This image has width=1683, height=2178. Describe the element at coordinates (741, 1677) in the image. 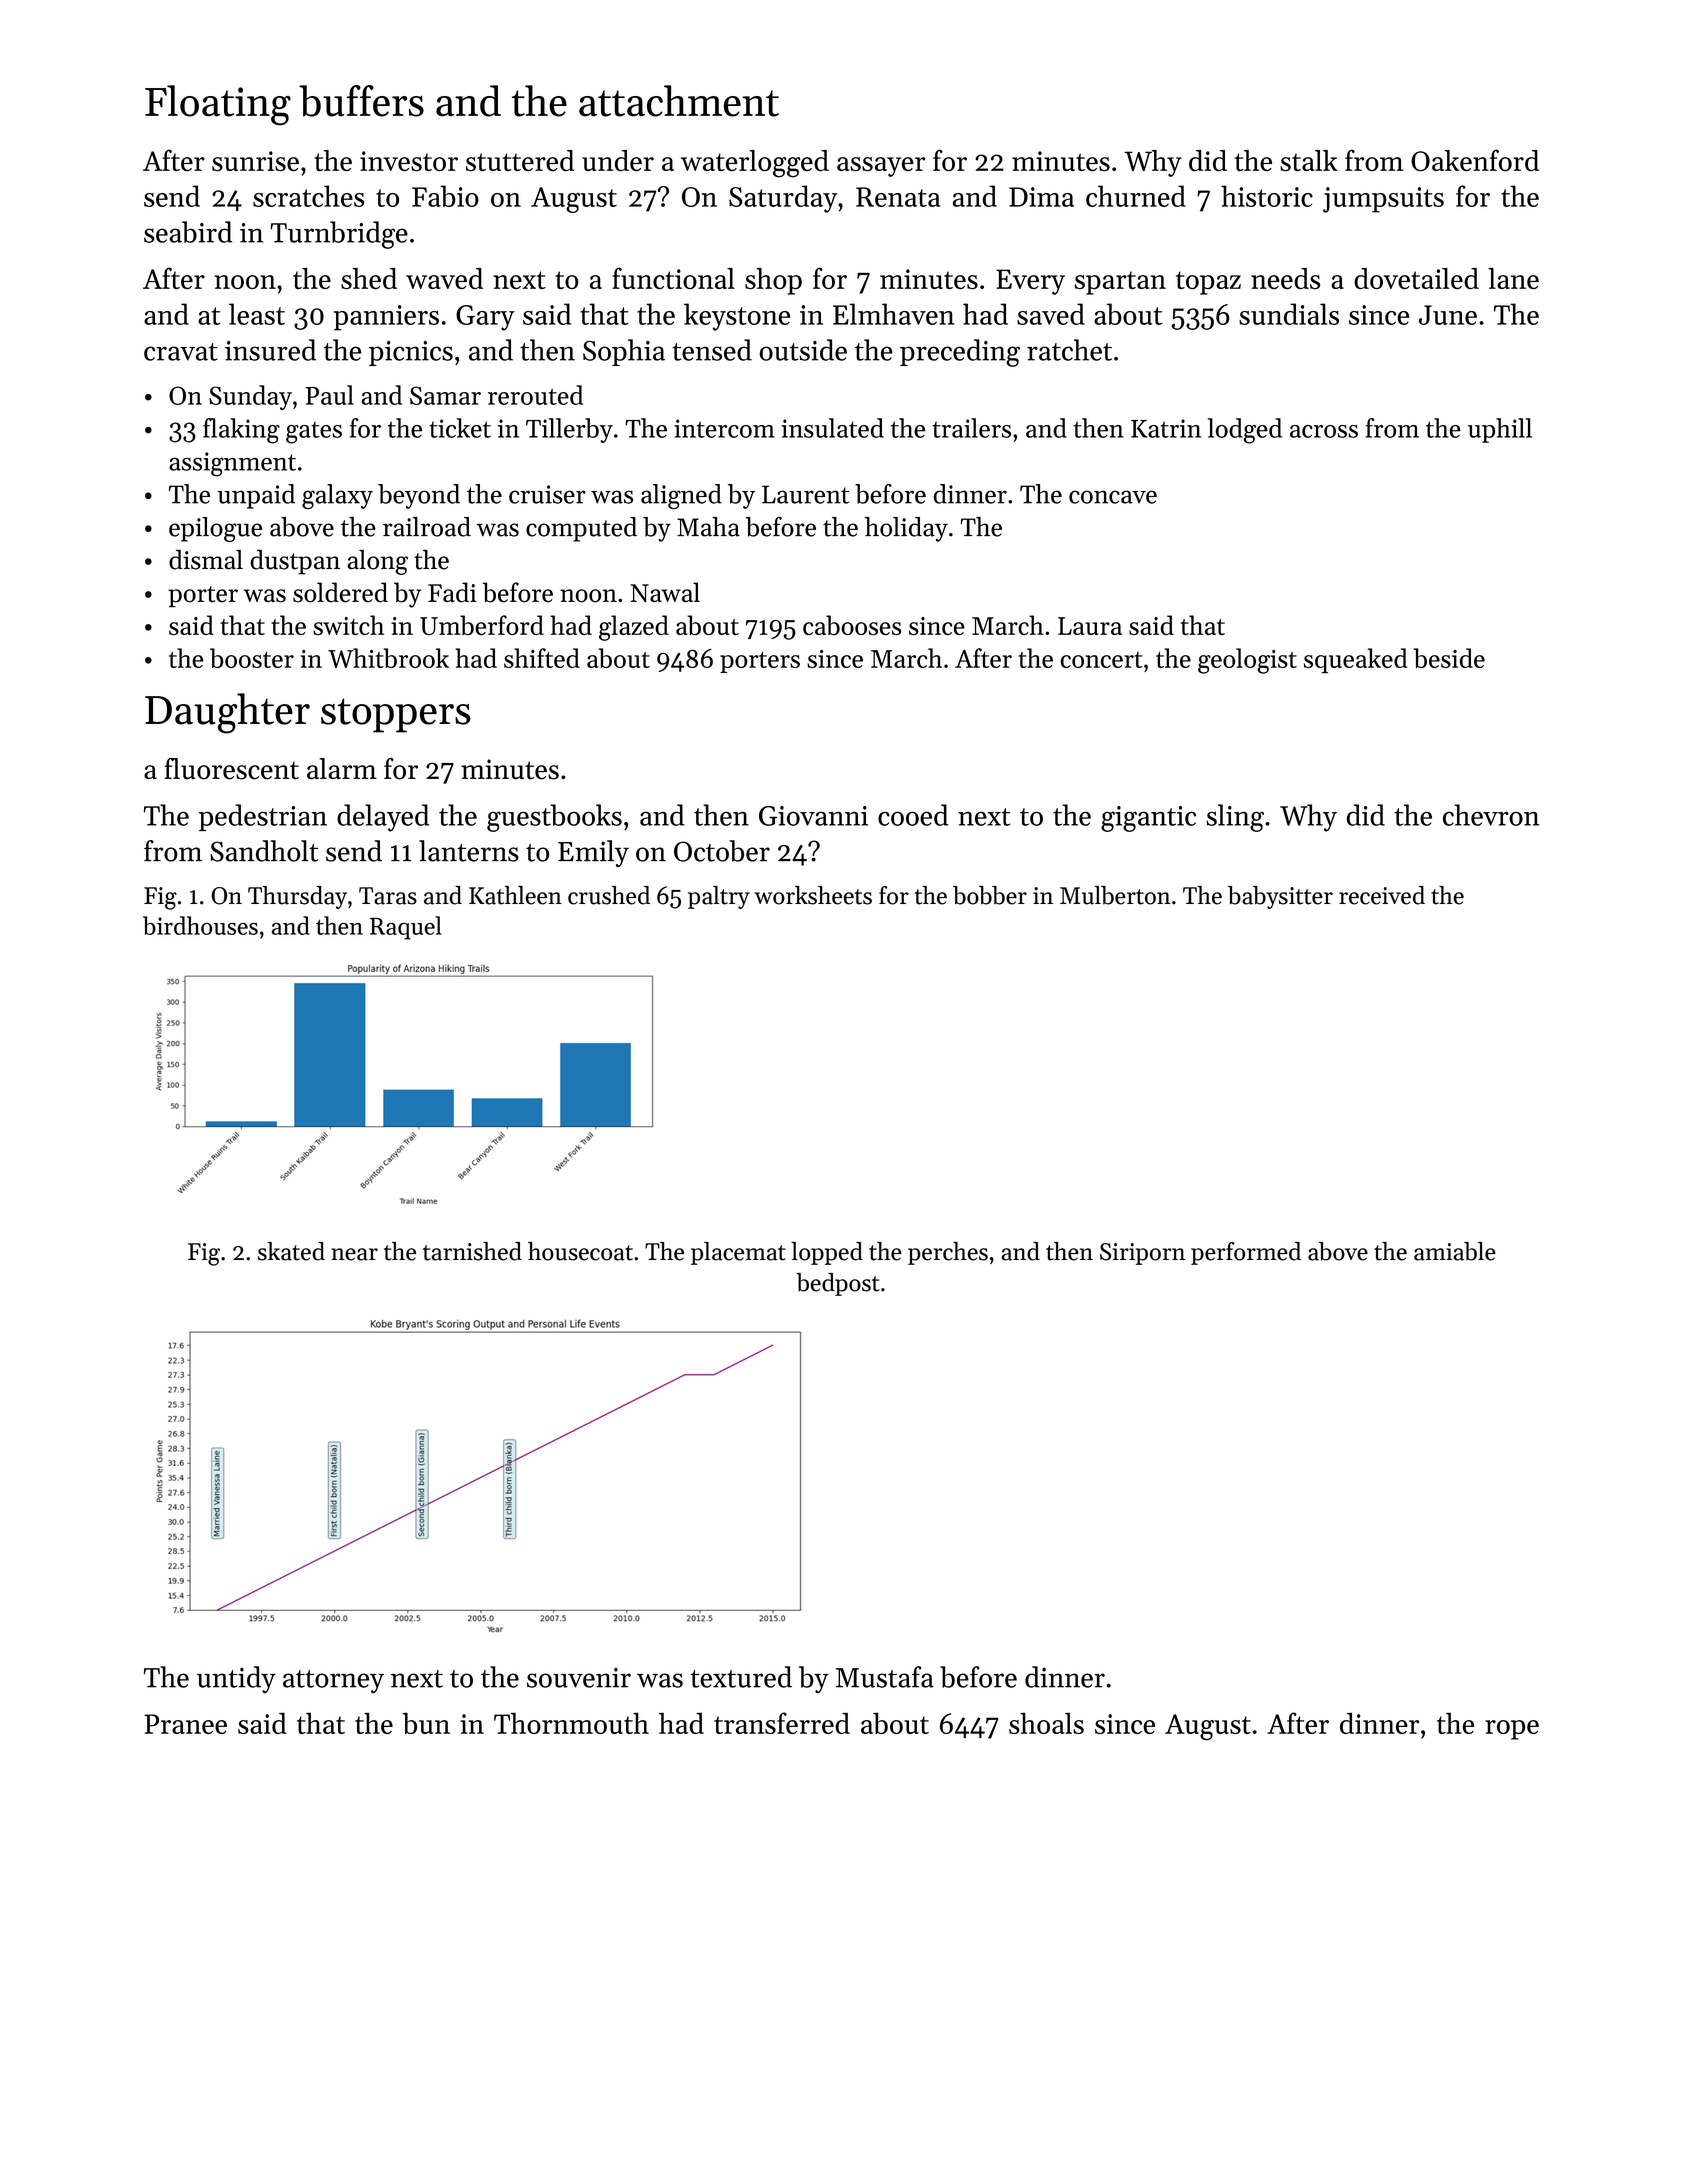

I see `textured` at that location.
